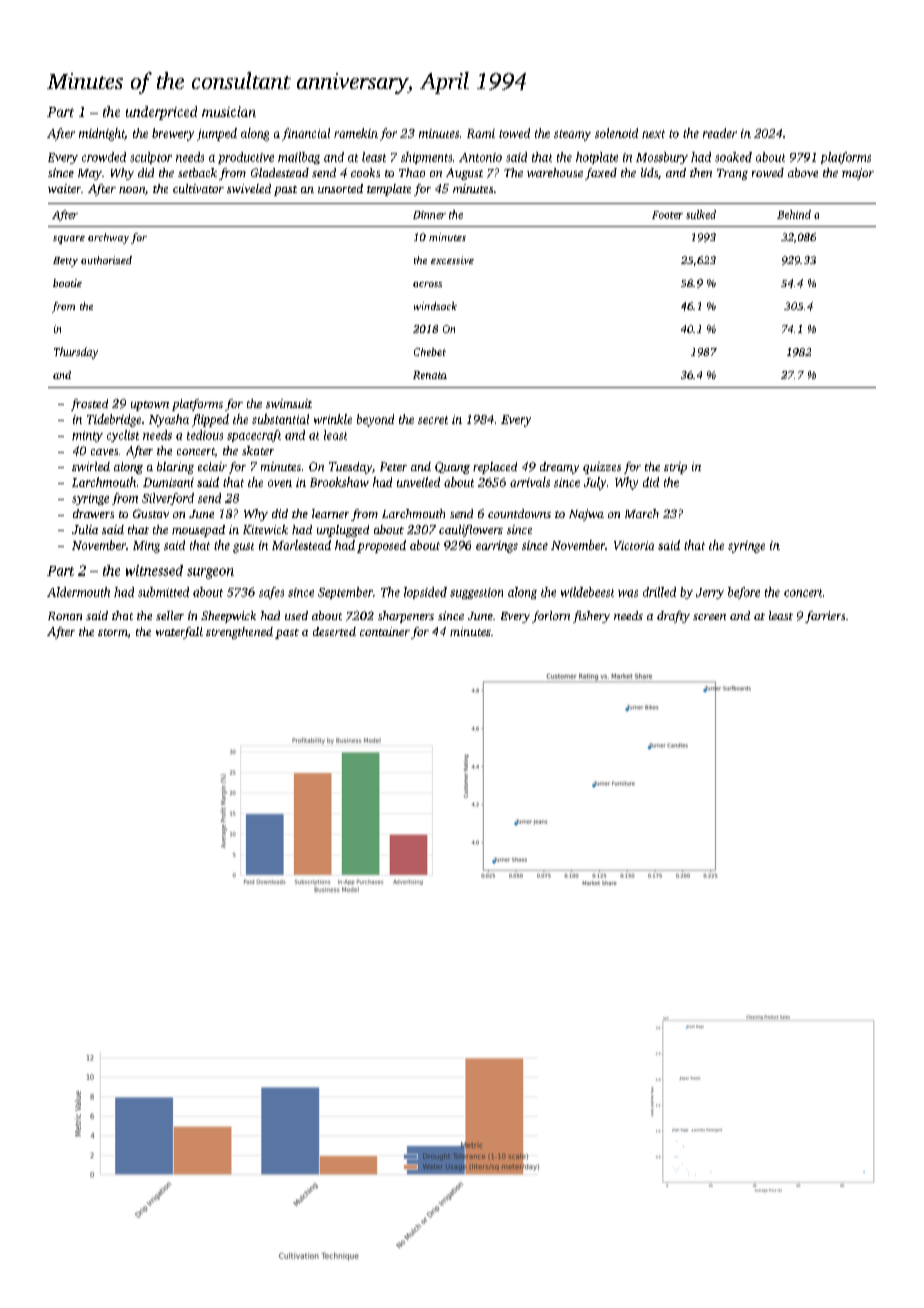  What do you see at coordinates (481, 133) in the screenshot?
I see `Rami` at bounding box center [481, 133].
